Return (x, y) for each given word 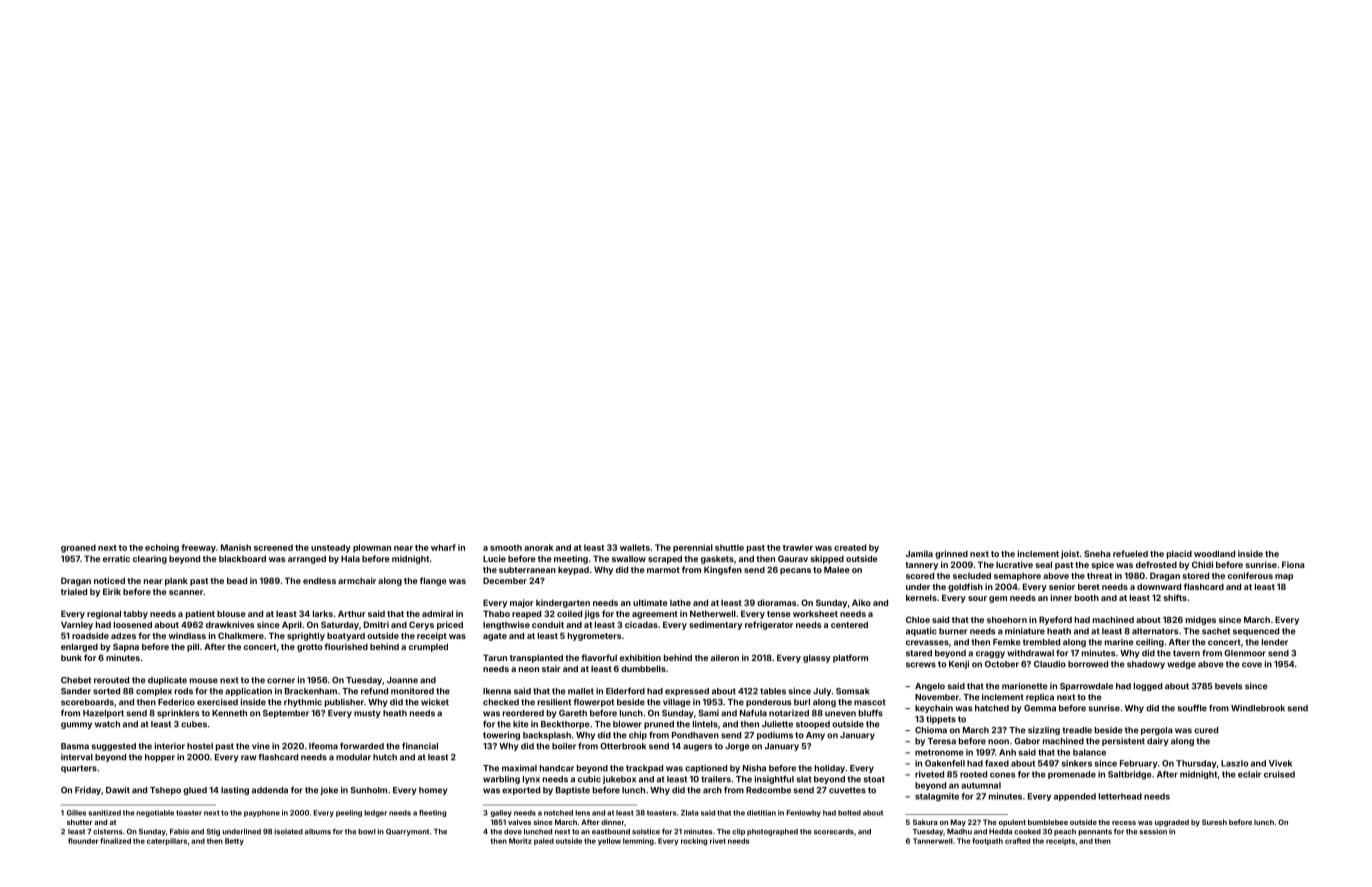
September (286, 714)
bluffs (871, 713)
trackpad (644, 769)
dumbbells (643, 668)
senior (1062, 586)
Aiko (861, 602)
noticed (109, 580)
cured (1206, 730)
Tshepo (165, 791)
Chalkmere (241, 635)
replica (1040, 697)
